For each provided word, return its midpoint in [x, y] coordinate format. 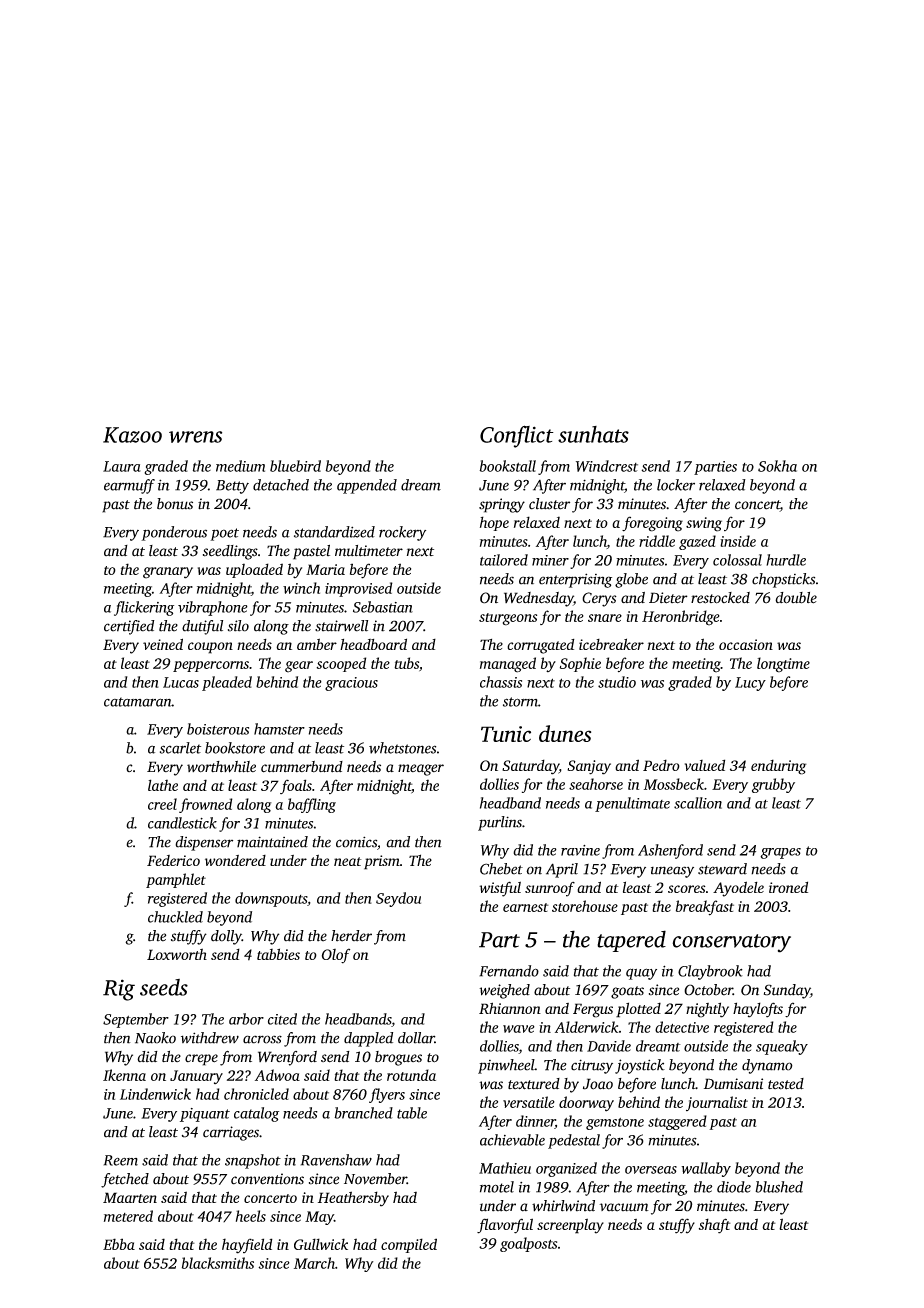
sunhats [593, 434]
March [314, 1263]
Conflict [517, 436]
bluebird [295, 466]
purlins [500, 823]
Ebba [119, 1244]
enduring [779, 767]
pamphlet [176, 880]
